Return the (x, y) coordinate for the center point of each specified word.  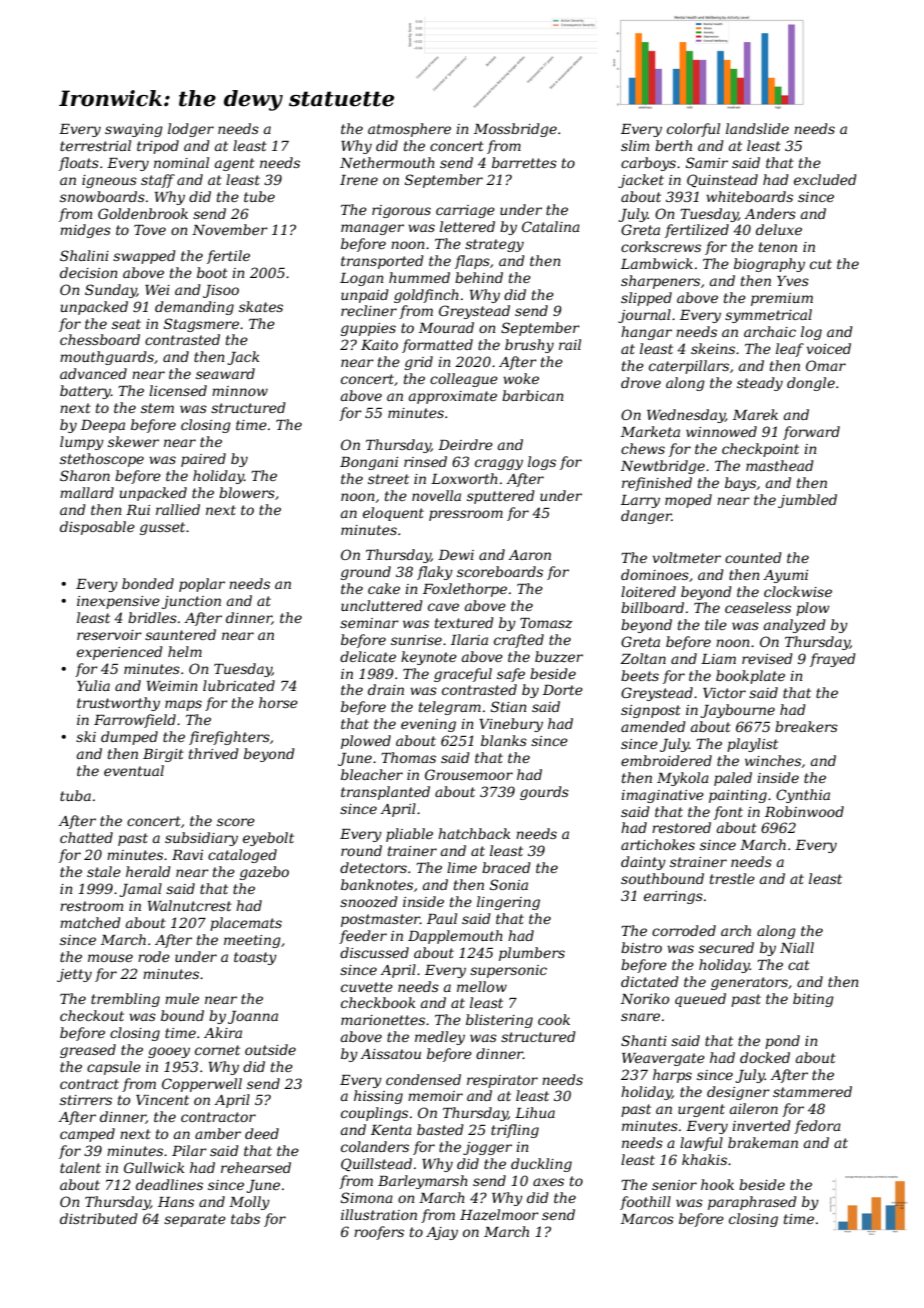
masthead (780, 465)
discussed (374, 952)
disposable (97, 528)
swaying (134, 130)
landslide (757, 128)
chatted (86, 837)
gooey (169, 1052)
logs (542, 463)
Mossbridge (515, 130)
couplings (374, 1114)
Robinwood (804, 811)
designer (738, 1093)
